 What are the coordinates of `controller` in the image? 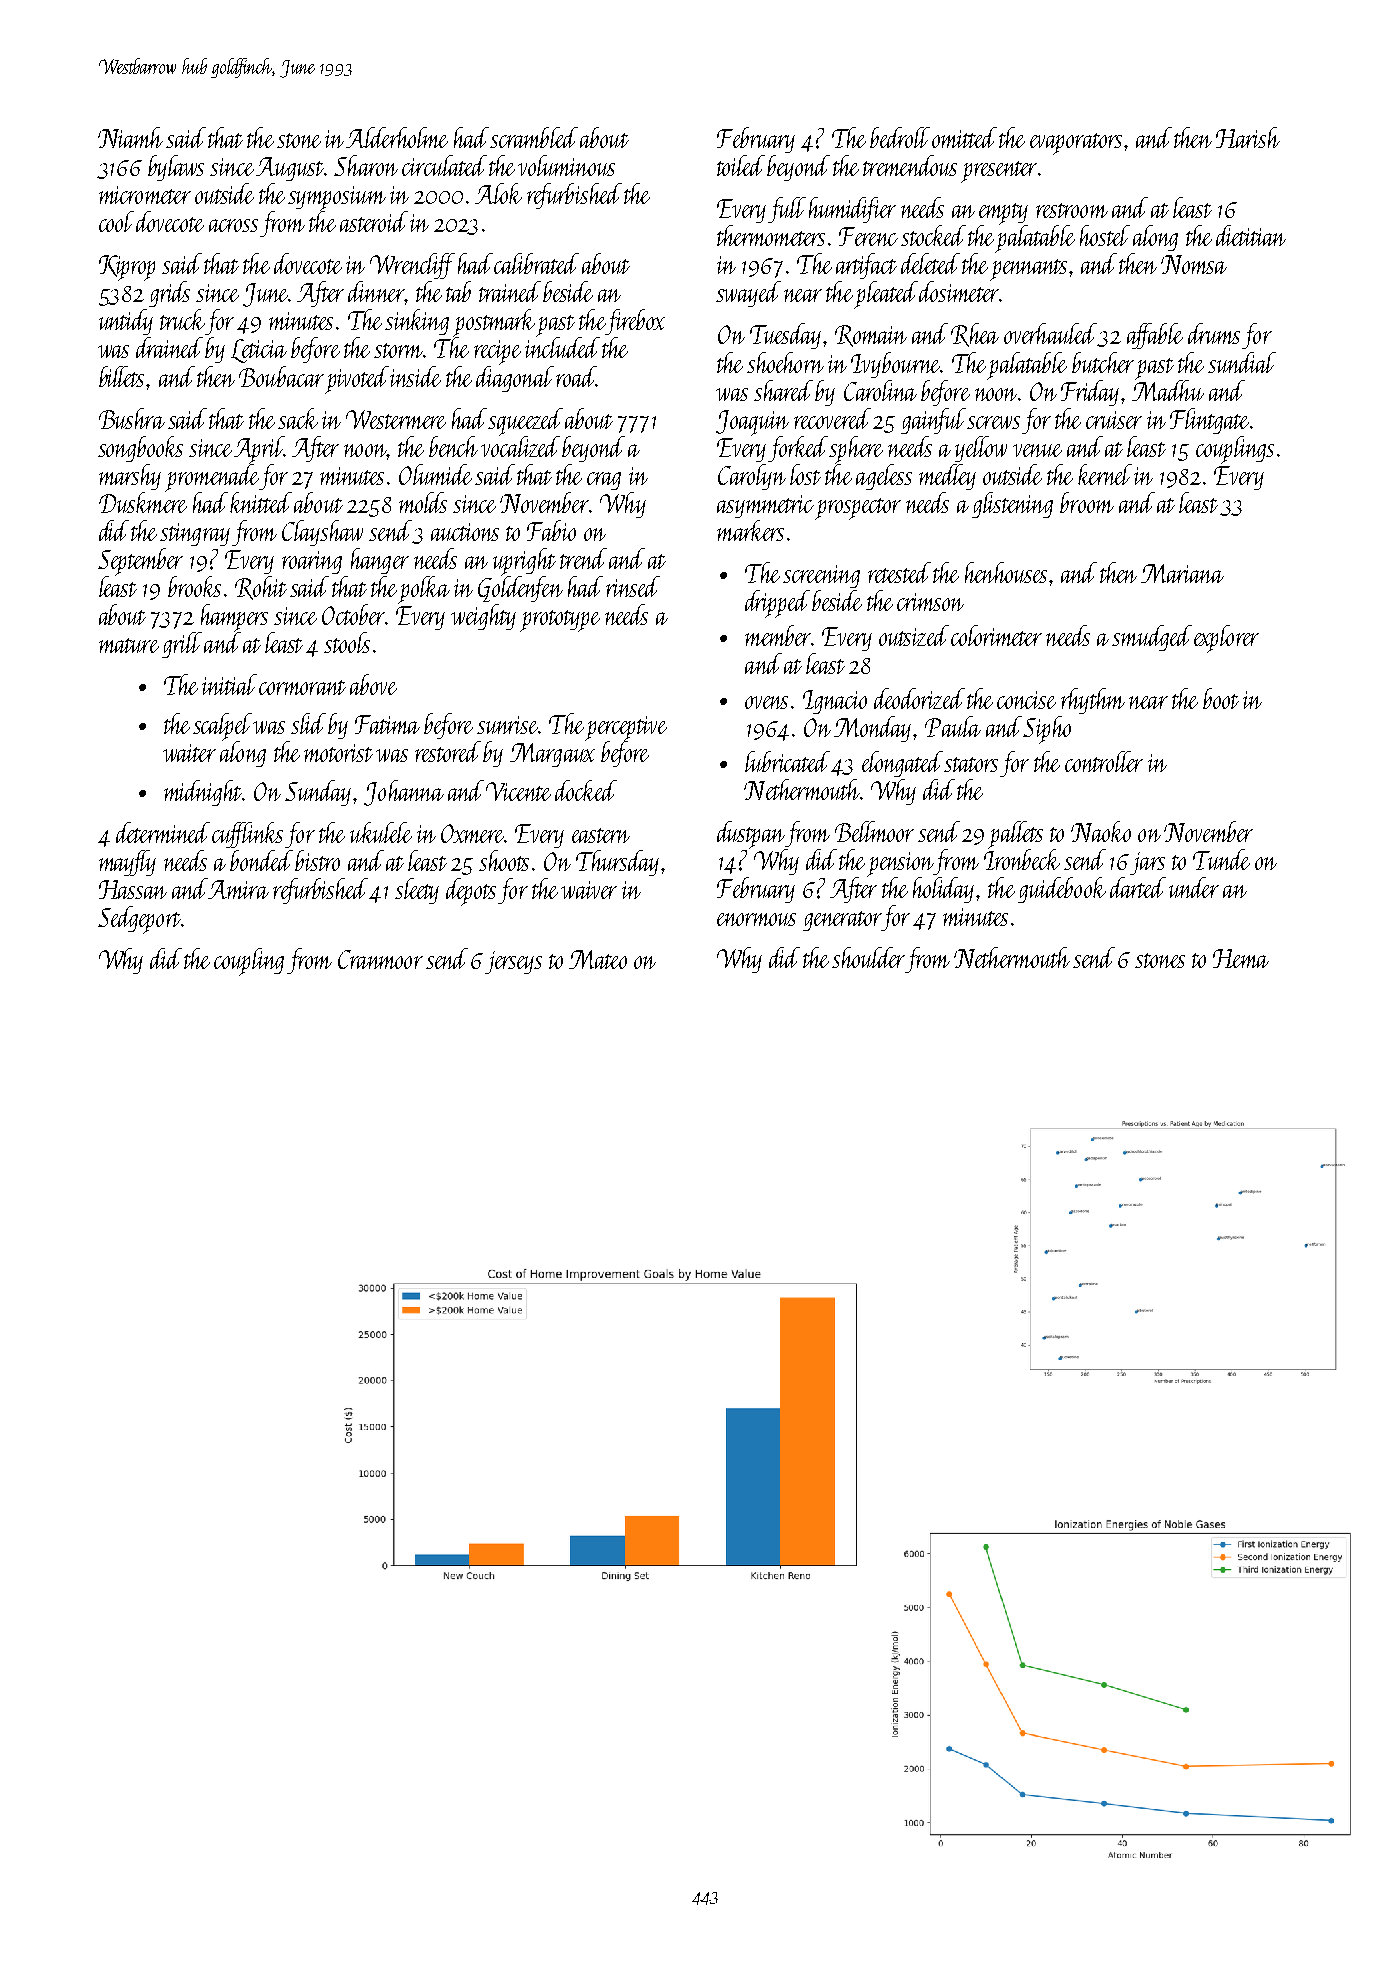 It's located at (1104, 761).
